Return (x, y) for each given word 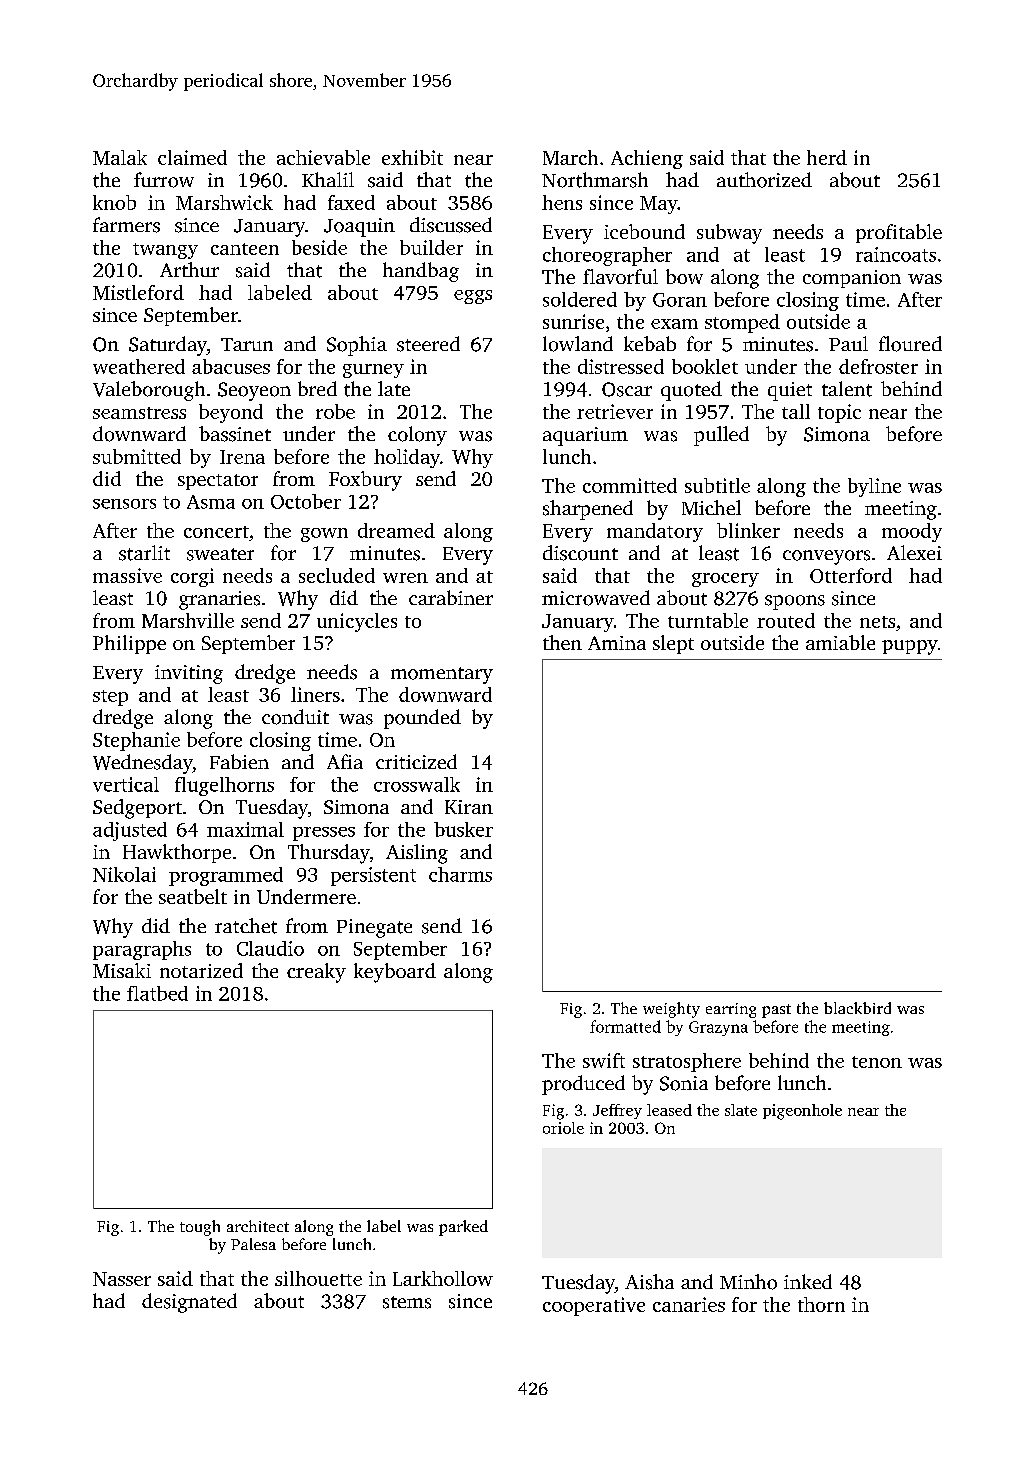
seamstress (139, 413)
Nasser (122, 1279)
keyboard (395, 973)
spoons (795, 602)
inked (808, 1281)
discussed (451, 225)
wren (405, 578)
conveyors (826, 557)
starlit (144, 553)
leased (669, 1110)
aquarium (585, 436)
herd (827, 157)
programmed (226, 876)
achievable (323, 157)
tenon (877, 1062)
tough (200, 1228)
